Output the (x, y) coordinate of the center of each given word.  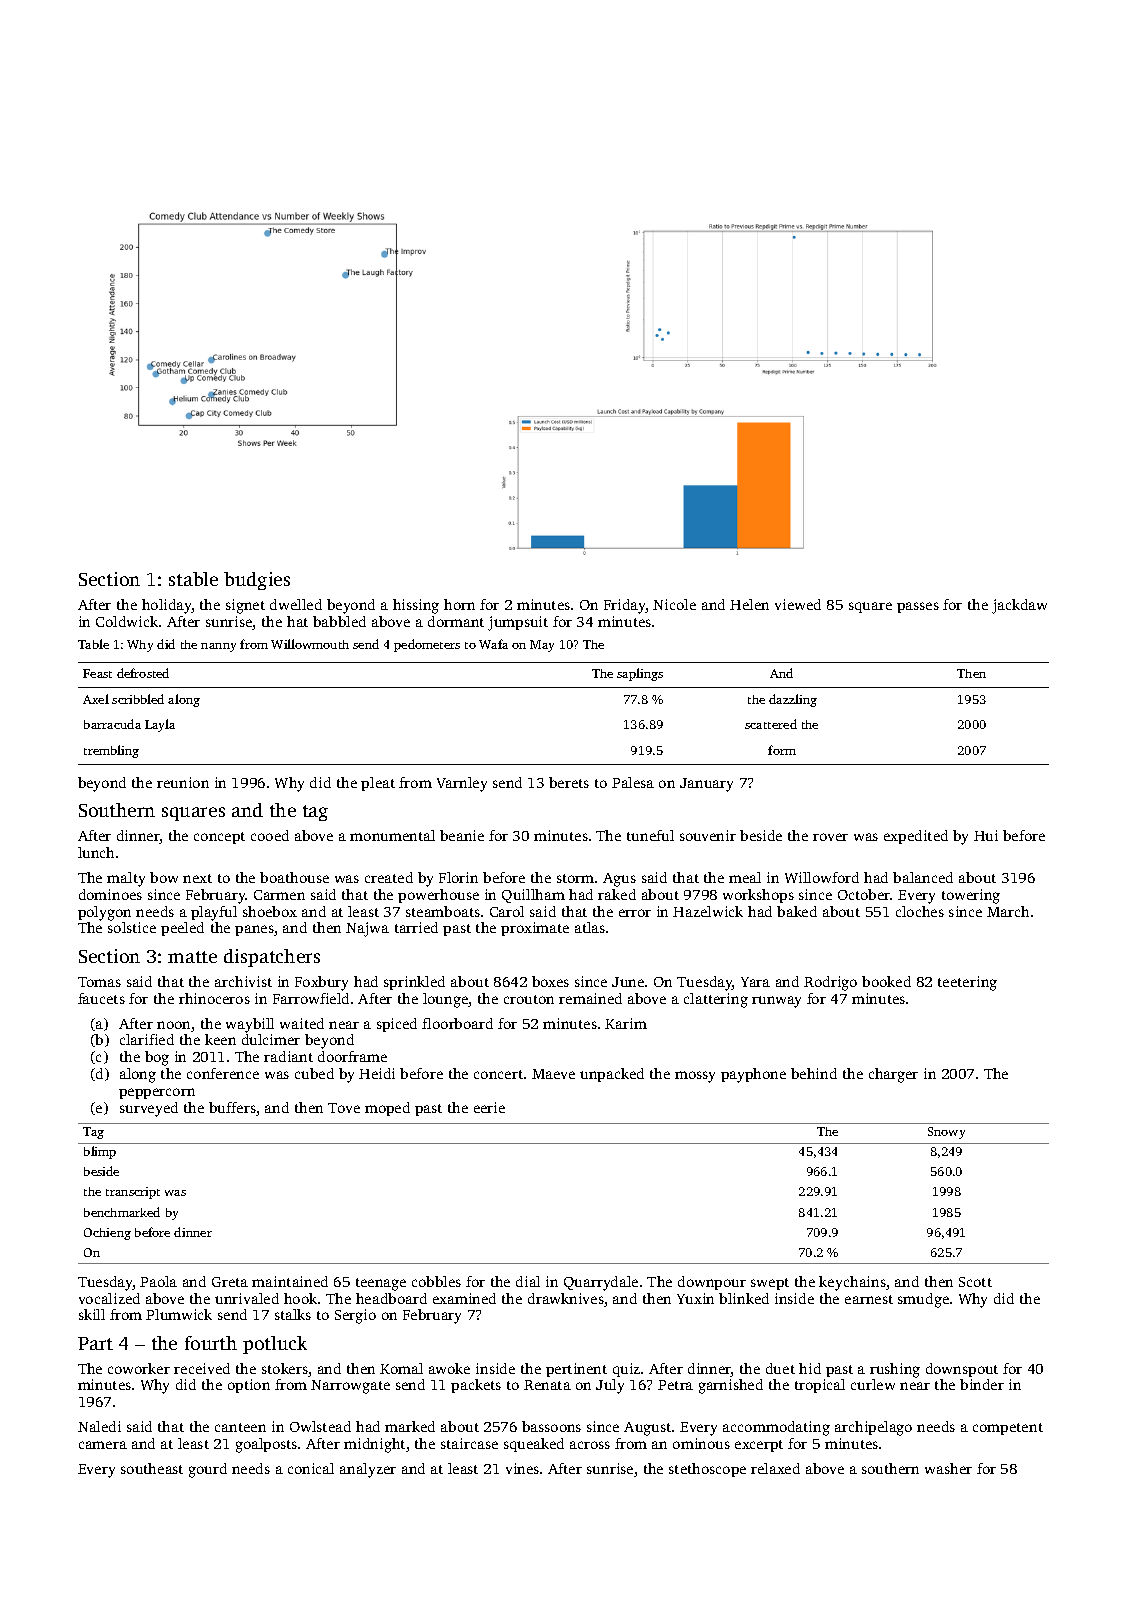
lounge (446, 1000)
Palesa (633, 782)
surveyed (149, 1109)
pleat (378, 784)
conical (311, 1468)
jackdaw (1019, 606)
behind (814, 1073)
